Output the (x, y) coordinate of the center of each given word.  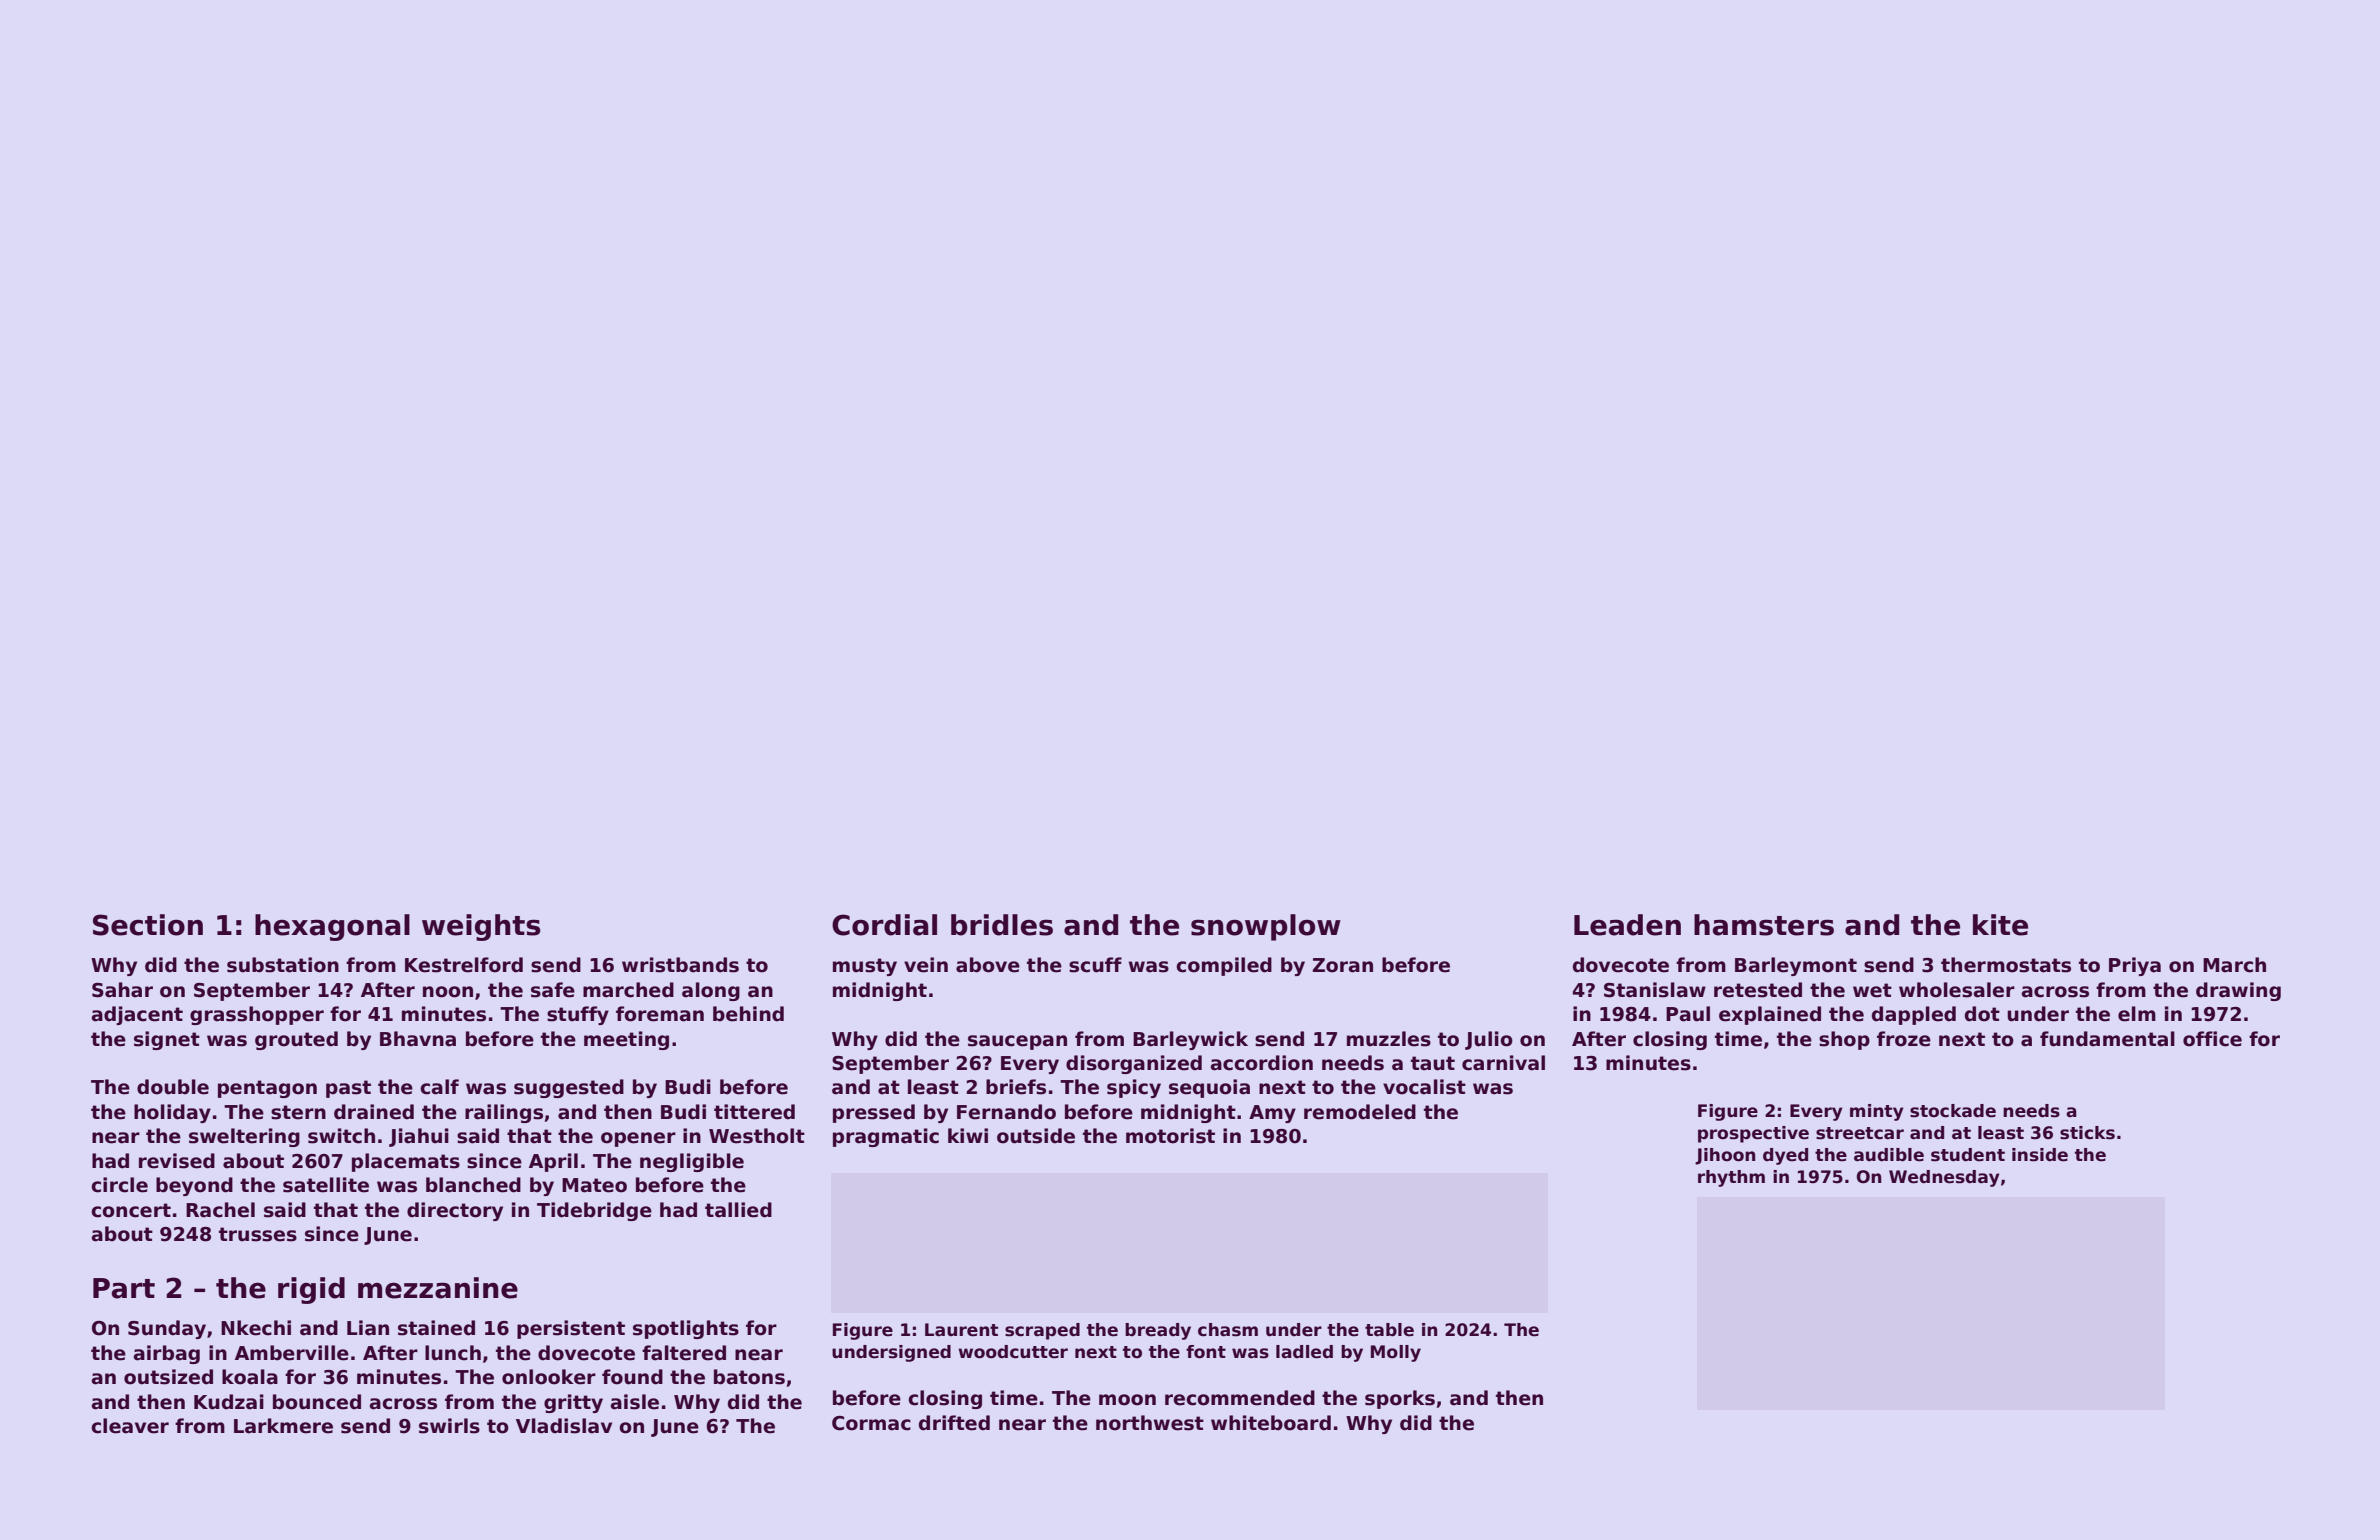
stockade (1953, 1111)
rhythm (1731, 1178)
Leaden (1627, 925)
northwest (1150, 1423)
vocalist (1424, 1087)
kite (2000, 925)
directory (455, 1211)
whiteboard (1271, 1423)
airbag (167, 1354)
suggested (569, 1088)
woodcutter (1013, 1352)
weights (481, 927)
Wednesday (1944, 1178)
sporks (1400, 1399)
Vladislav (564, 1426)
